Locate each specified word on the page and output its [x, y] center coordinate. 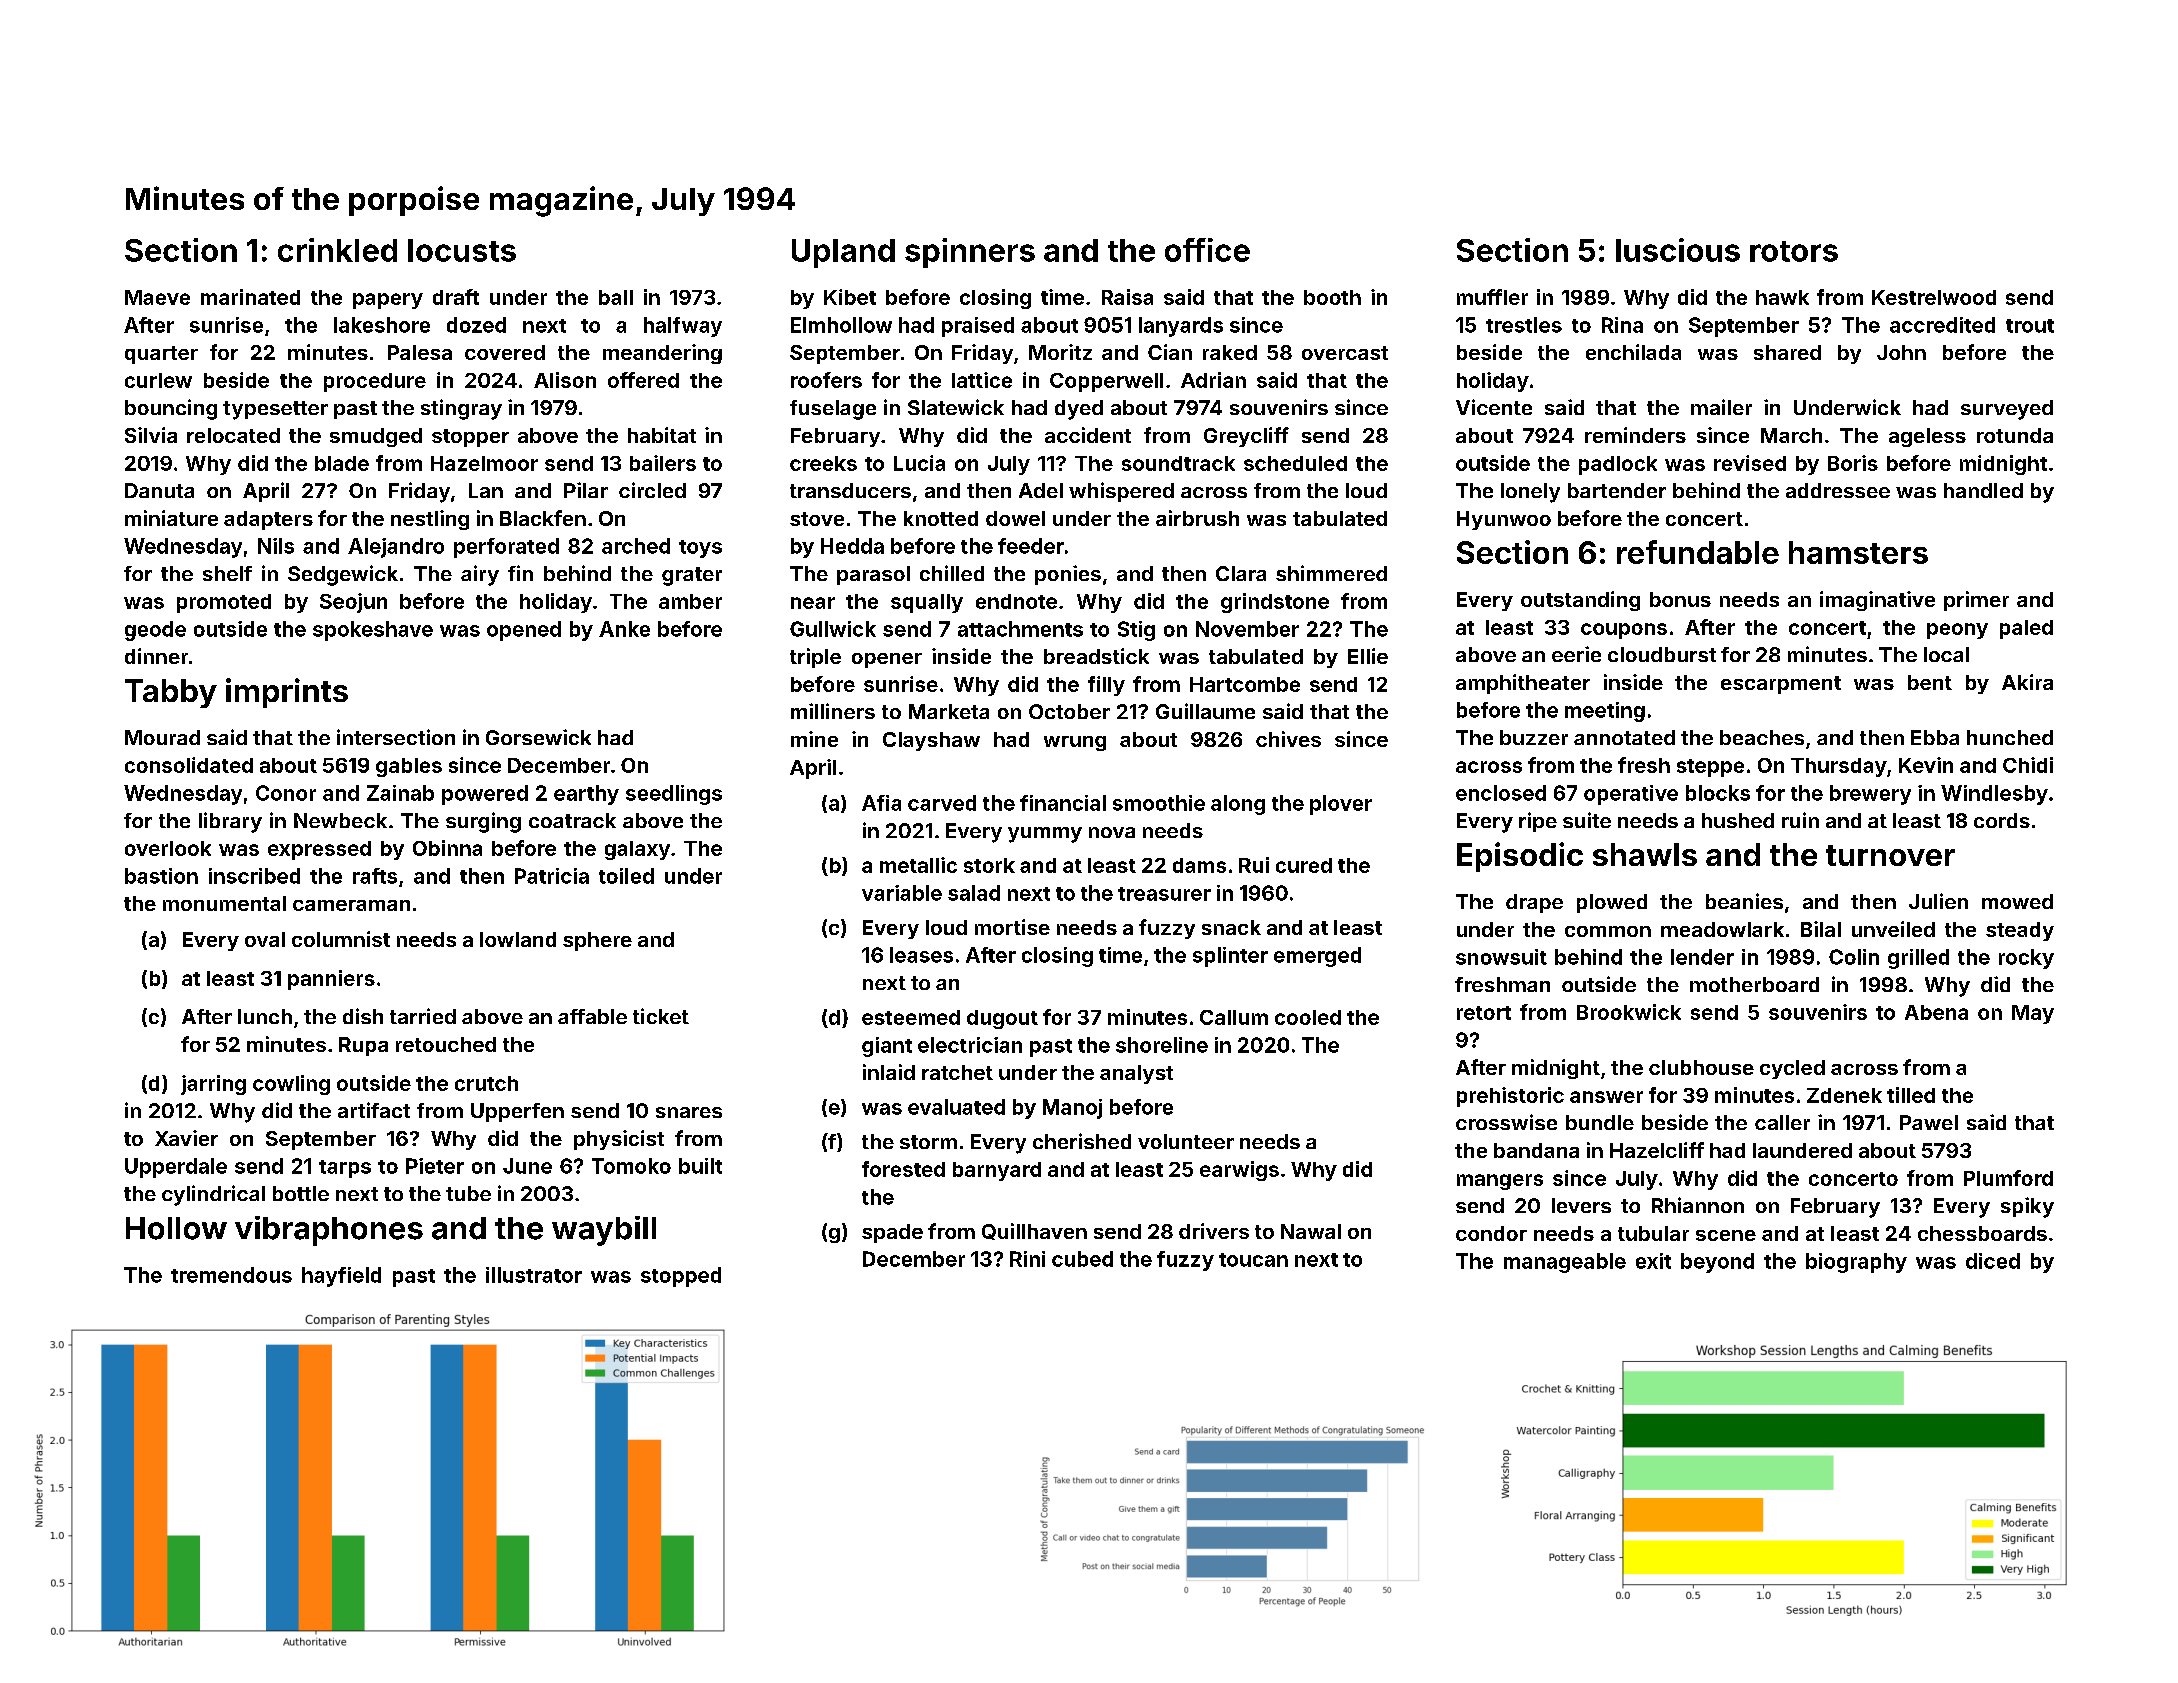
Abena [1936, 1012]
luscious [1678, 250]
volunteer [1186, 1141]
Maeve [157, 297]
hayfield [341, 1277]
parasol [873, 575]
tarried [423, 1016]
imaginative [1877, 601]
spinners [970, 253]
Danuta [159, 490]
